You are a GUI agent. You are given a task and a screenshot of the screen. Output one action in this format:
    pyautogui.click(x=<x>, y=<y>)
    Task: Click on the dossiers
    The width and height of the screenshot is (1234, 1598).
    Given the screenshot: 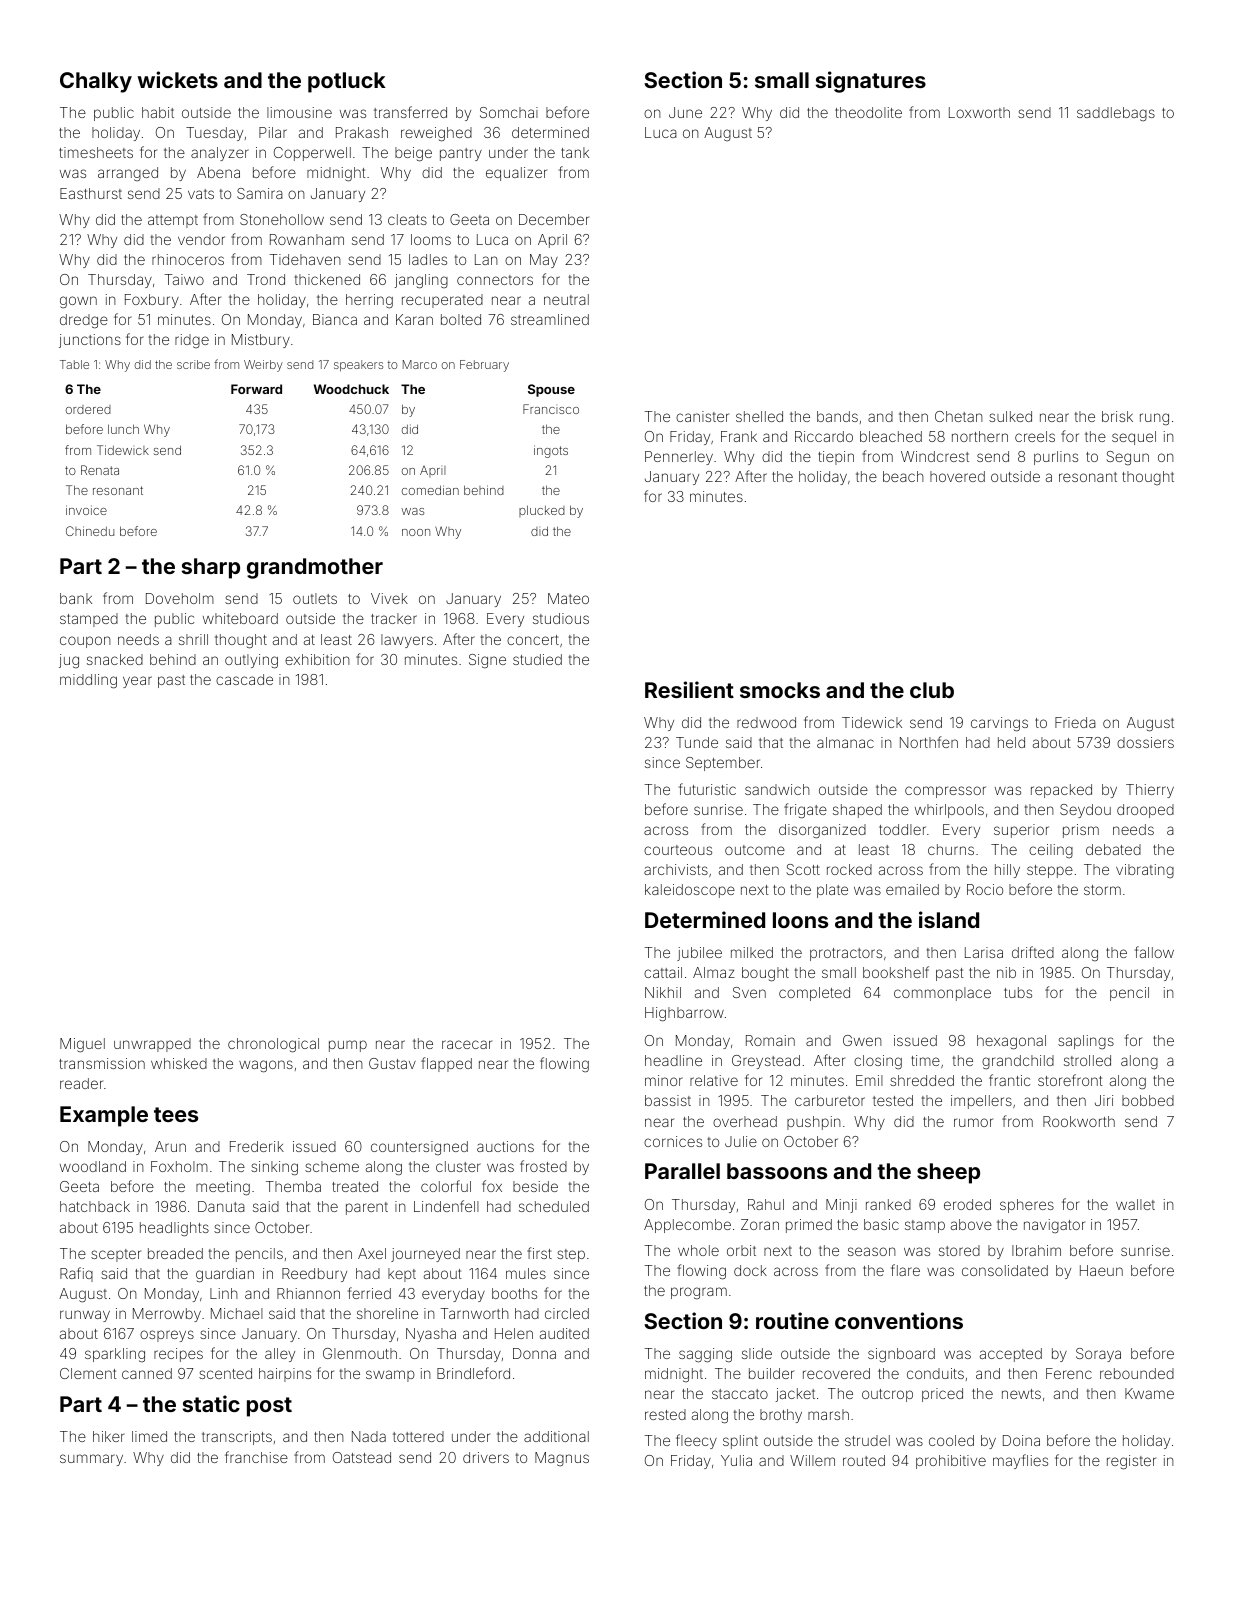 What is the action you would take?
    pyautogui.click(x=1145, y=742)
